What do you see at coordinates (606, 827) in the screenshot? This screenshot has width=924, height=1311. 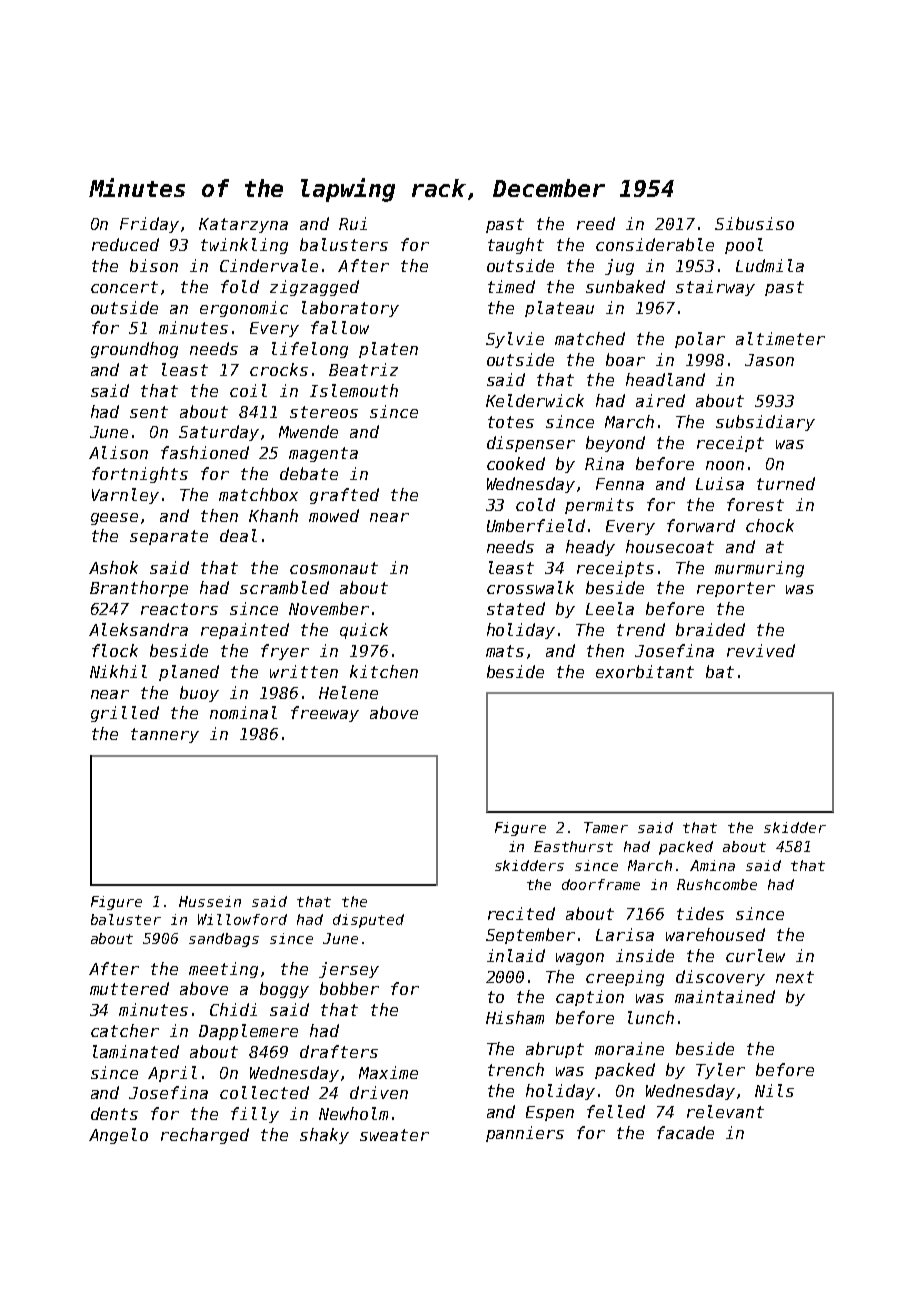 I see `Tamer` at bounding box center [606, 827].
